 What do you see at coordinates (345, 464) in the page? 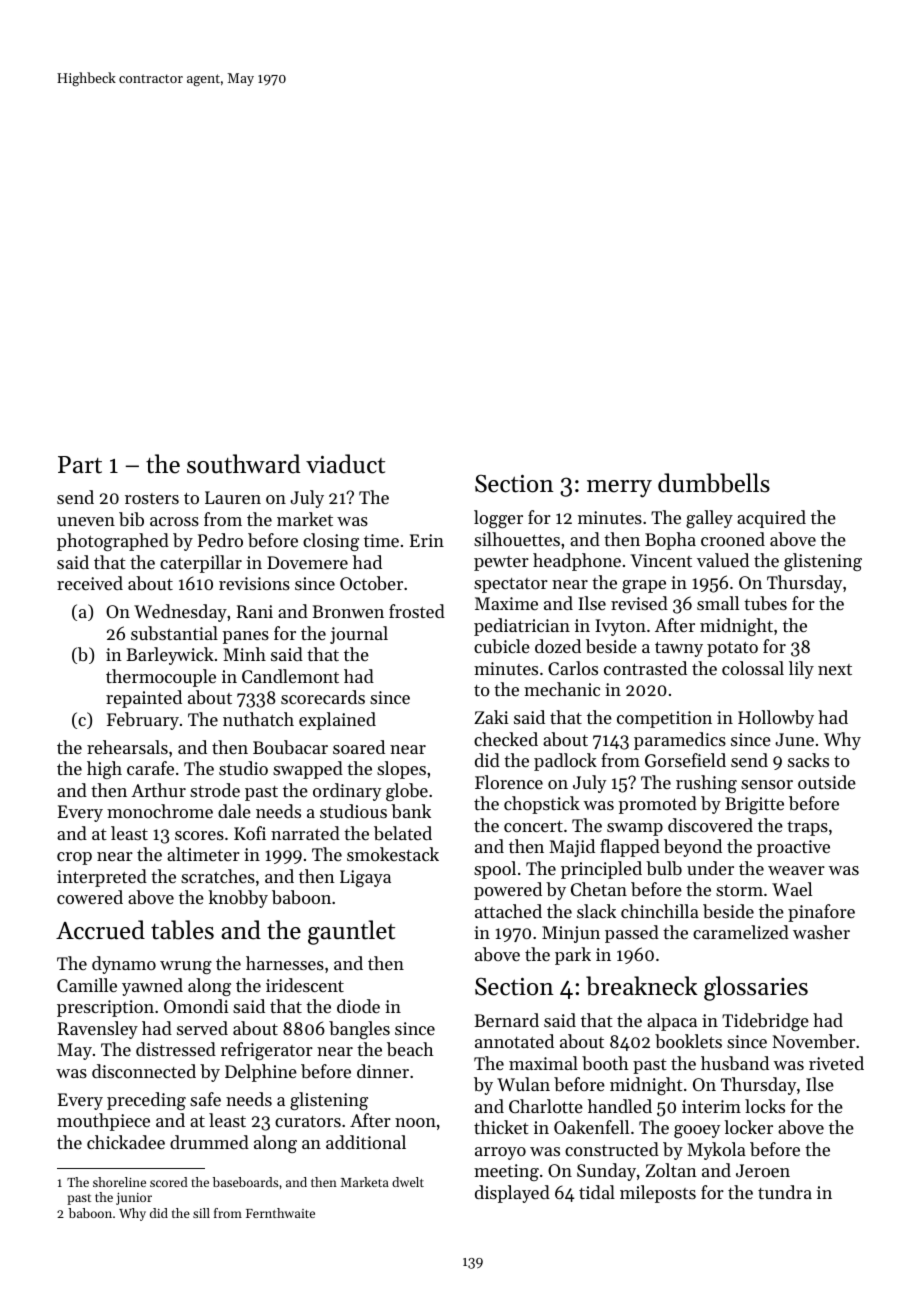
I see `viaduct` at bounding box center [345, 464].
